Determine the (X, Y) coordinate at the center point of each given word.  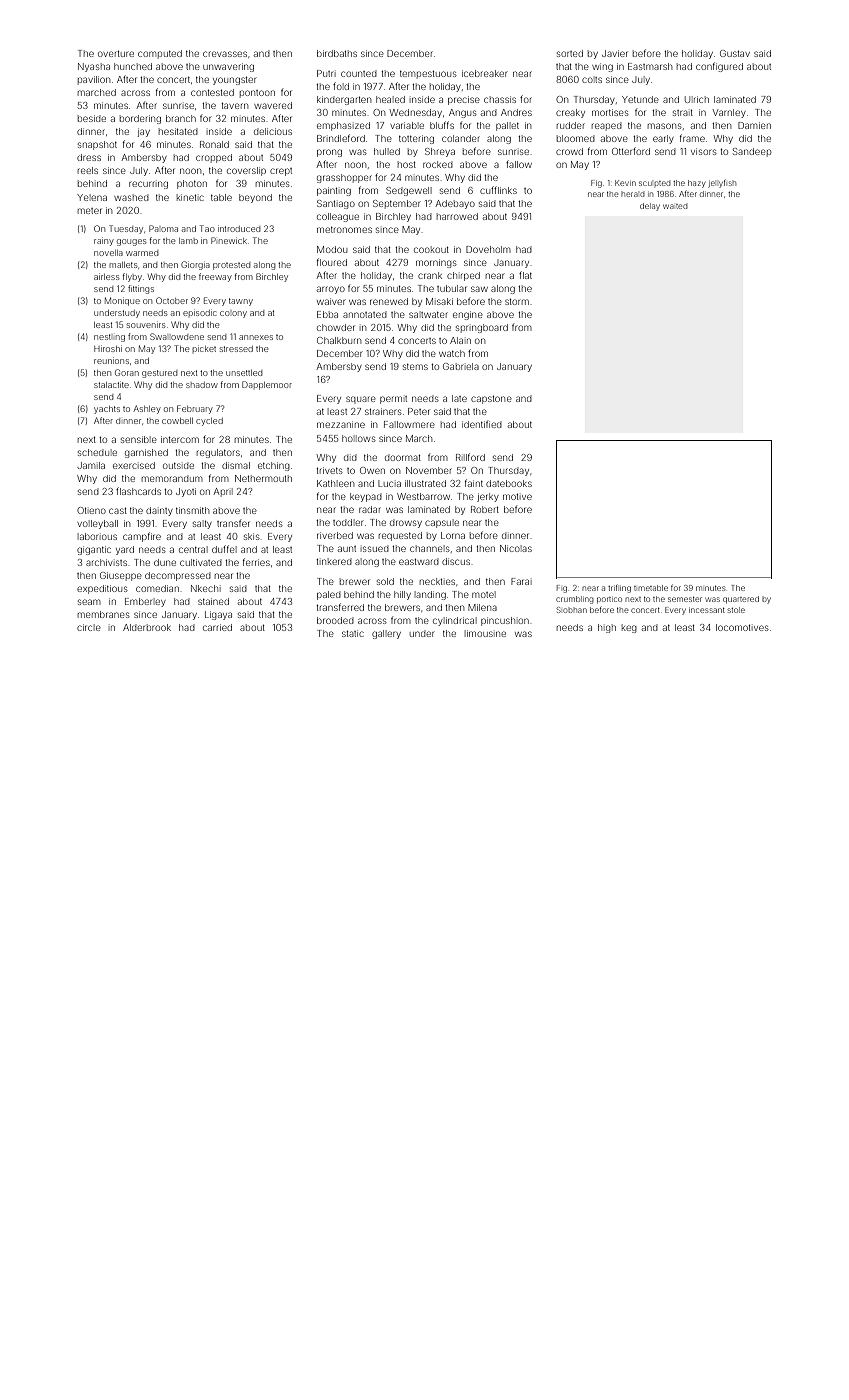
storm (517, 302)
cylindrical (455, 621)
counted (359, 73)
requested (400, 536)
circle (89, 627)
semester (685, 599)
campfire (142, 537)
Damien (754, 125)
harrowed (457, 216)
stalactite (111, 385)
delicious (273, 131)
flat (525, 275)
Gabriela (461, 366)
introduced (239, 229)
